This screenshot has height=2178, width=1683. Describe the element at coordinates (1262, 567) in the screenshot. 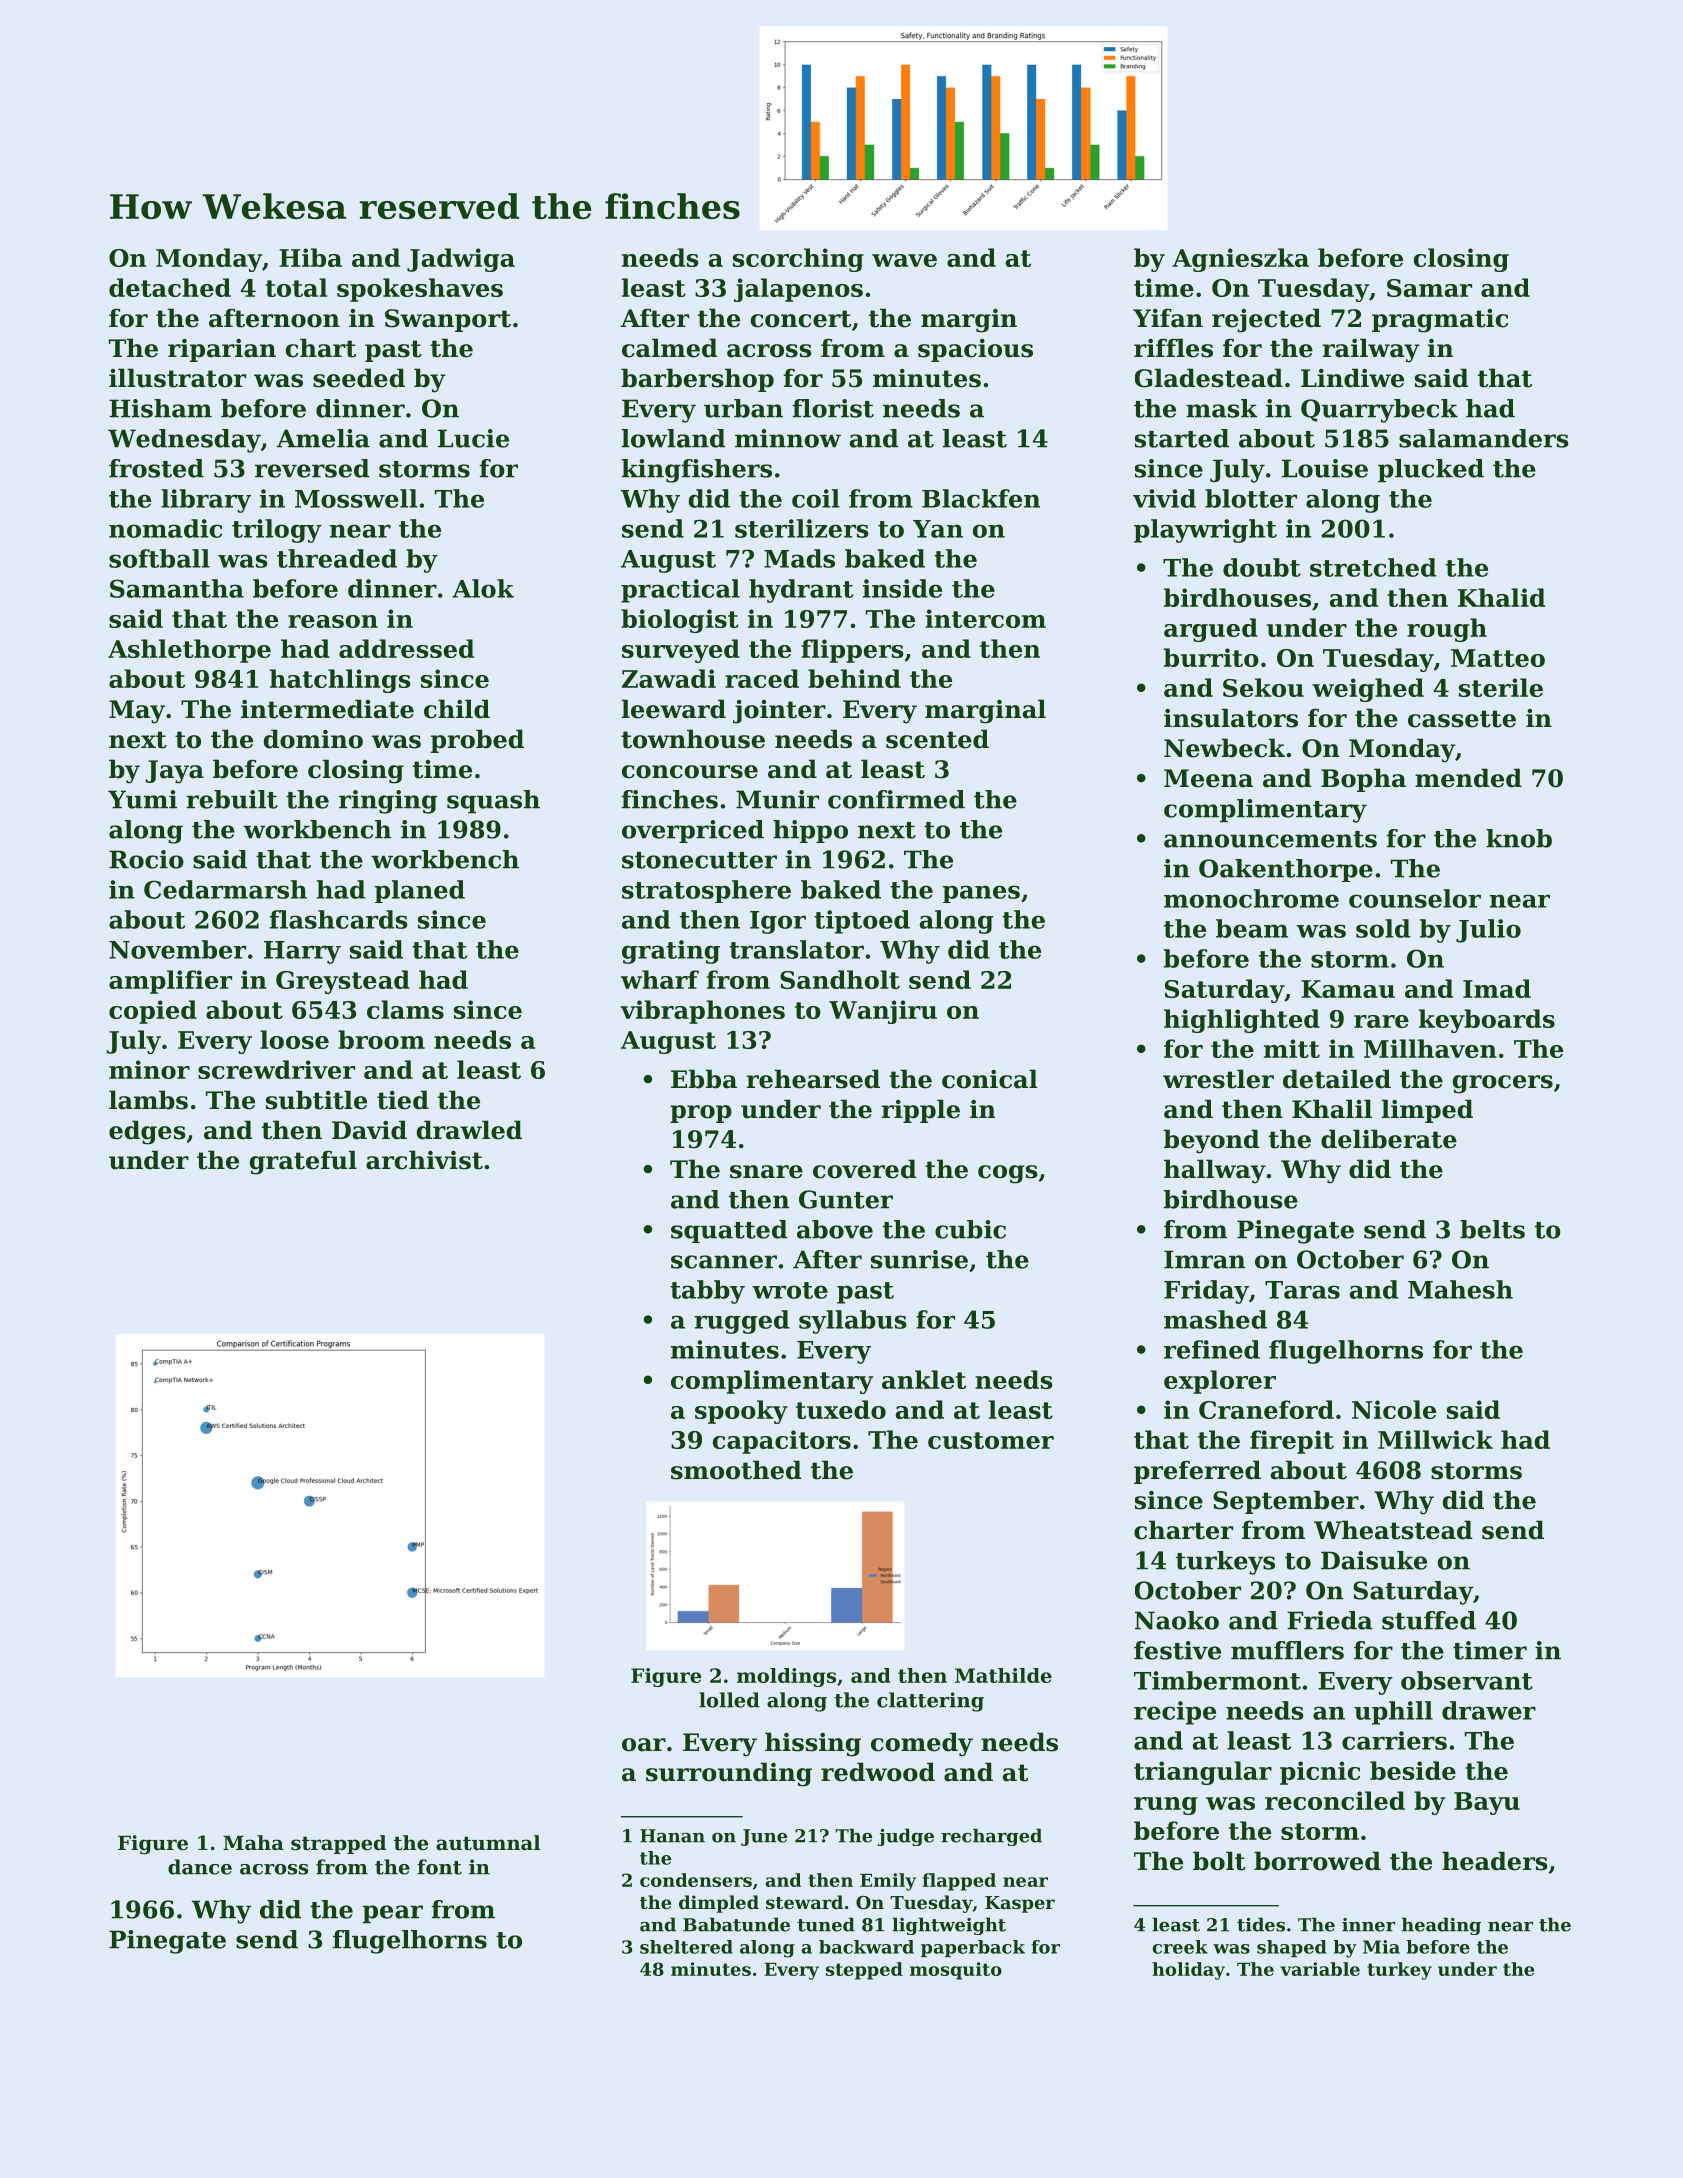

I see `doubt` at that location.
